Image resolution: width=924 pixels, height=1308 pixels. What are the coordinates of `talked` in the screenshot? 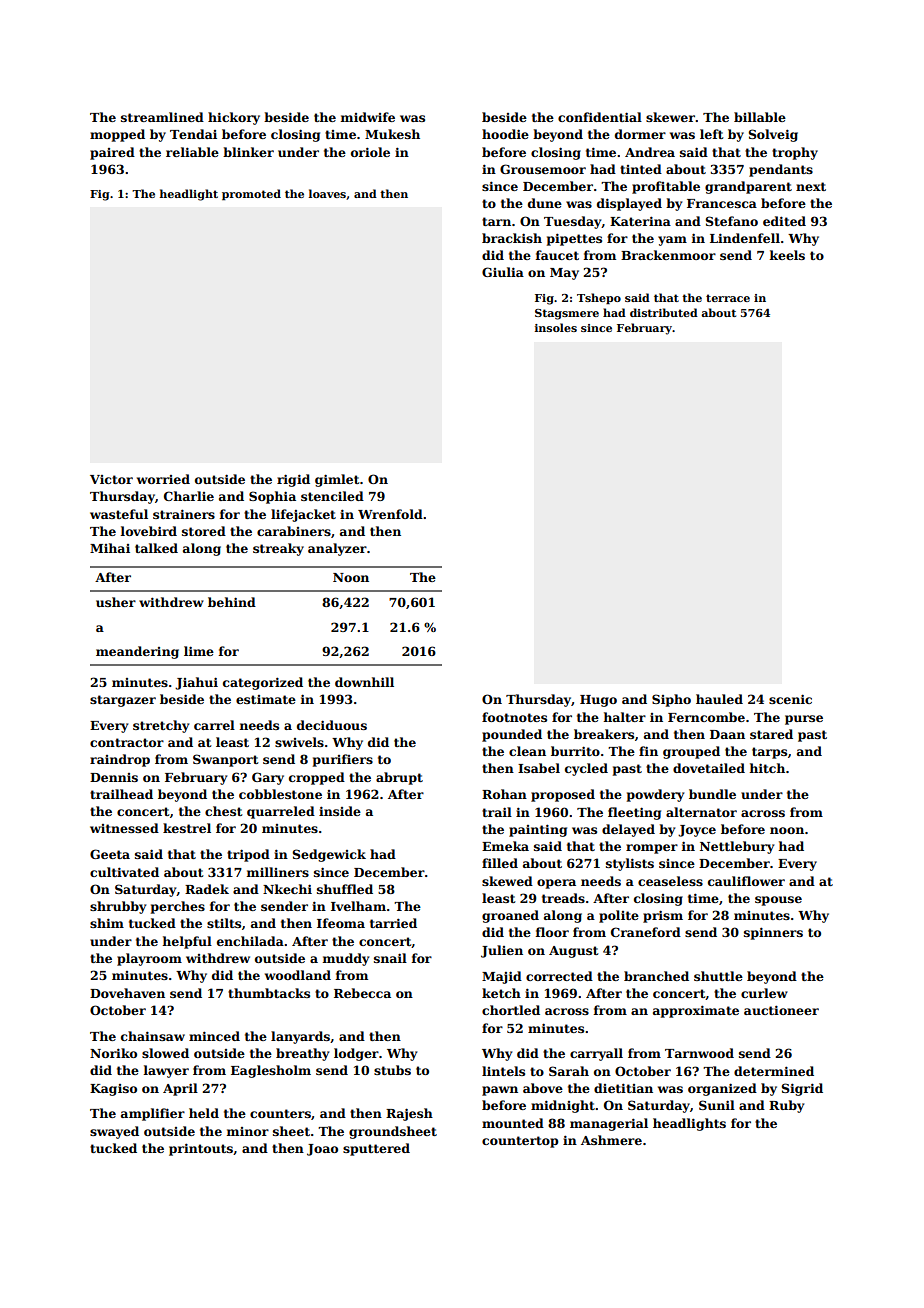 It's located at (156, 548).
